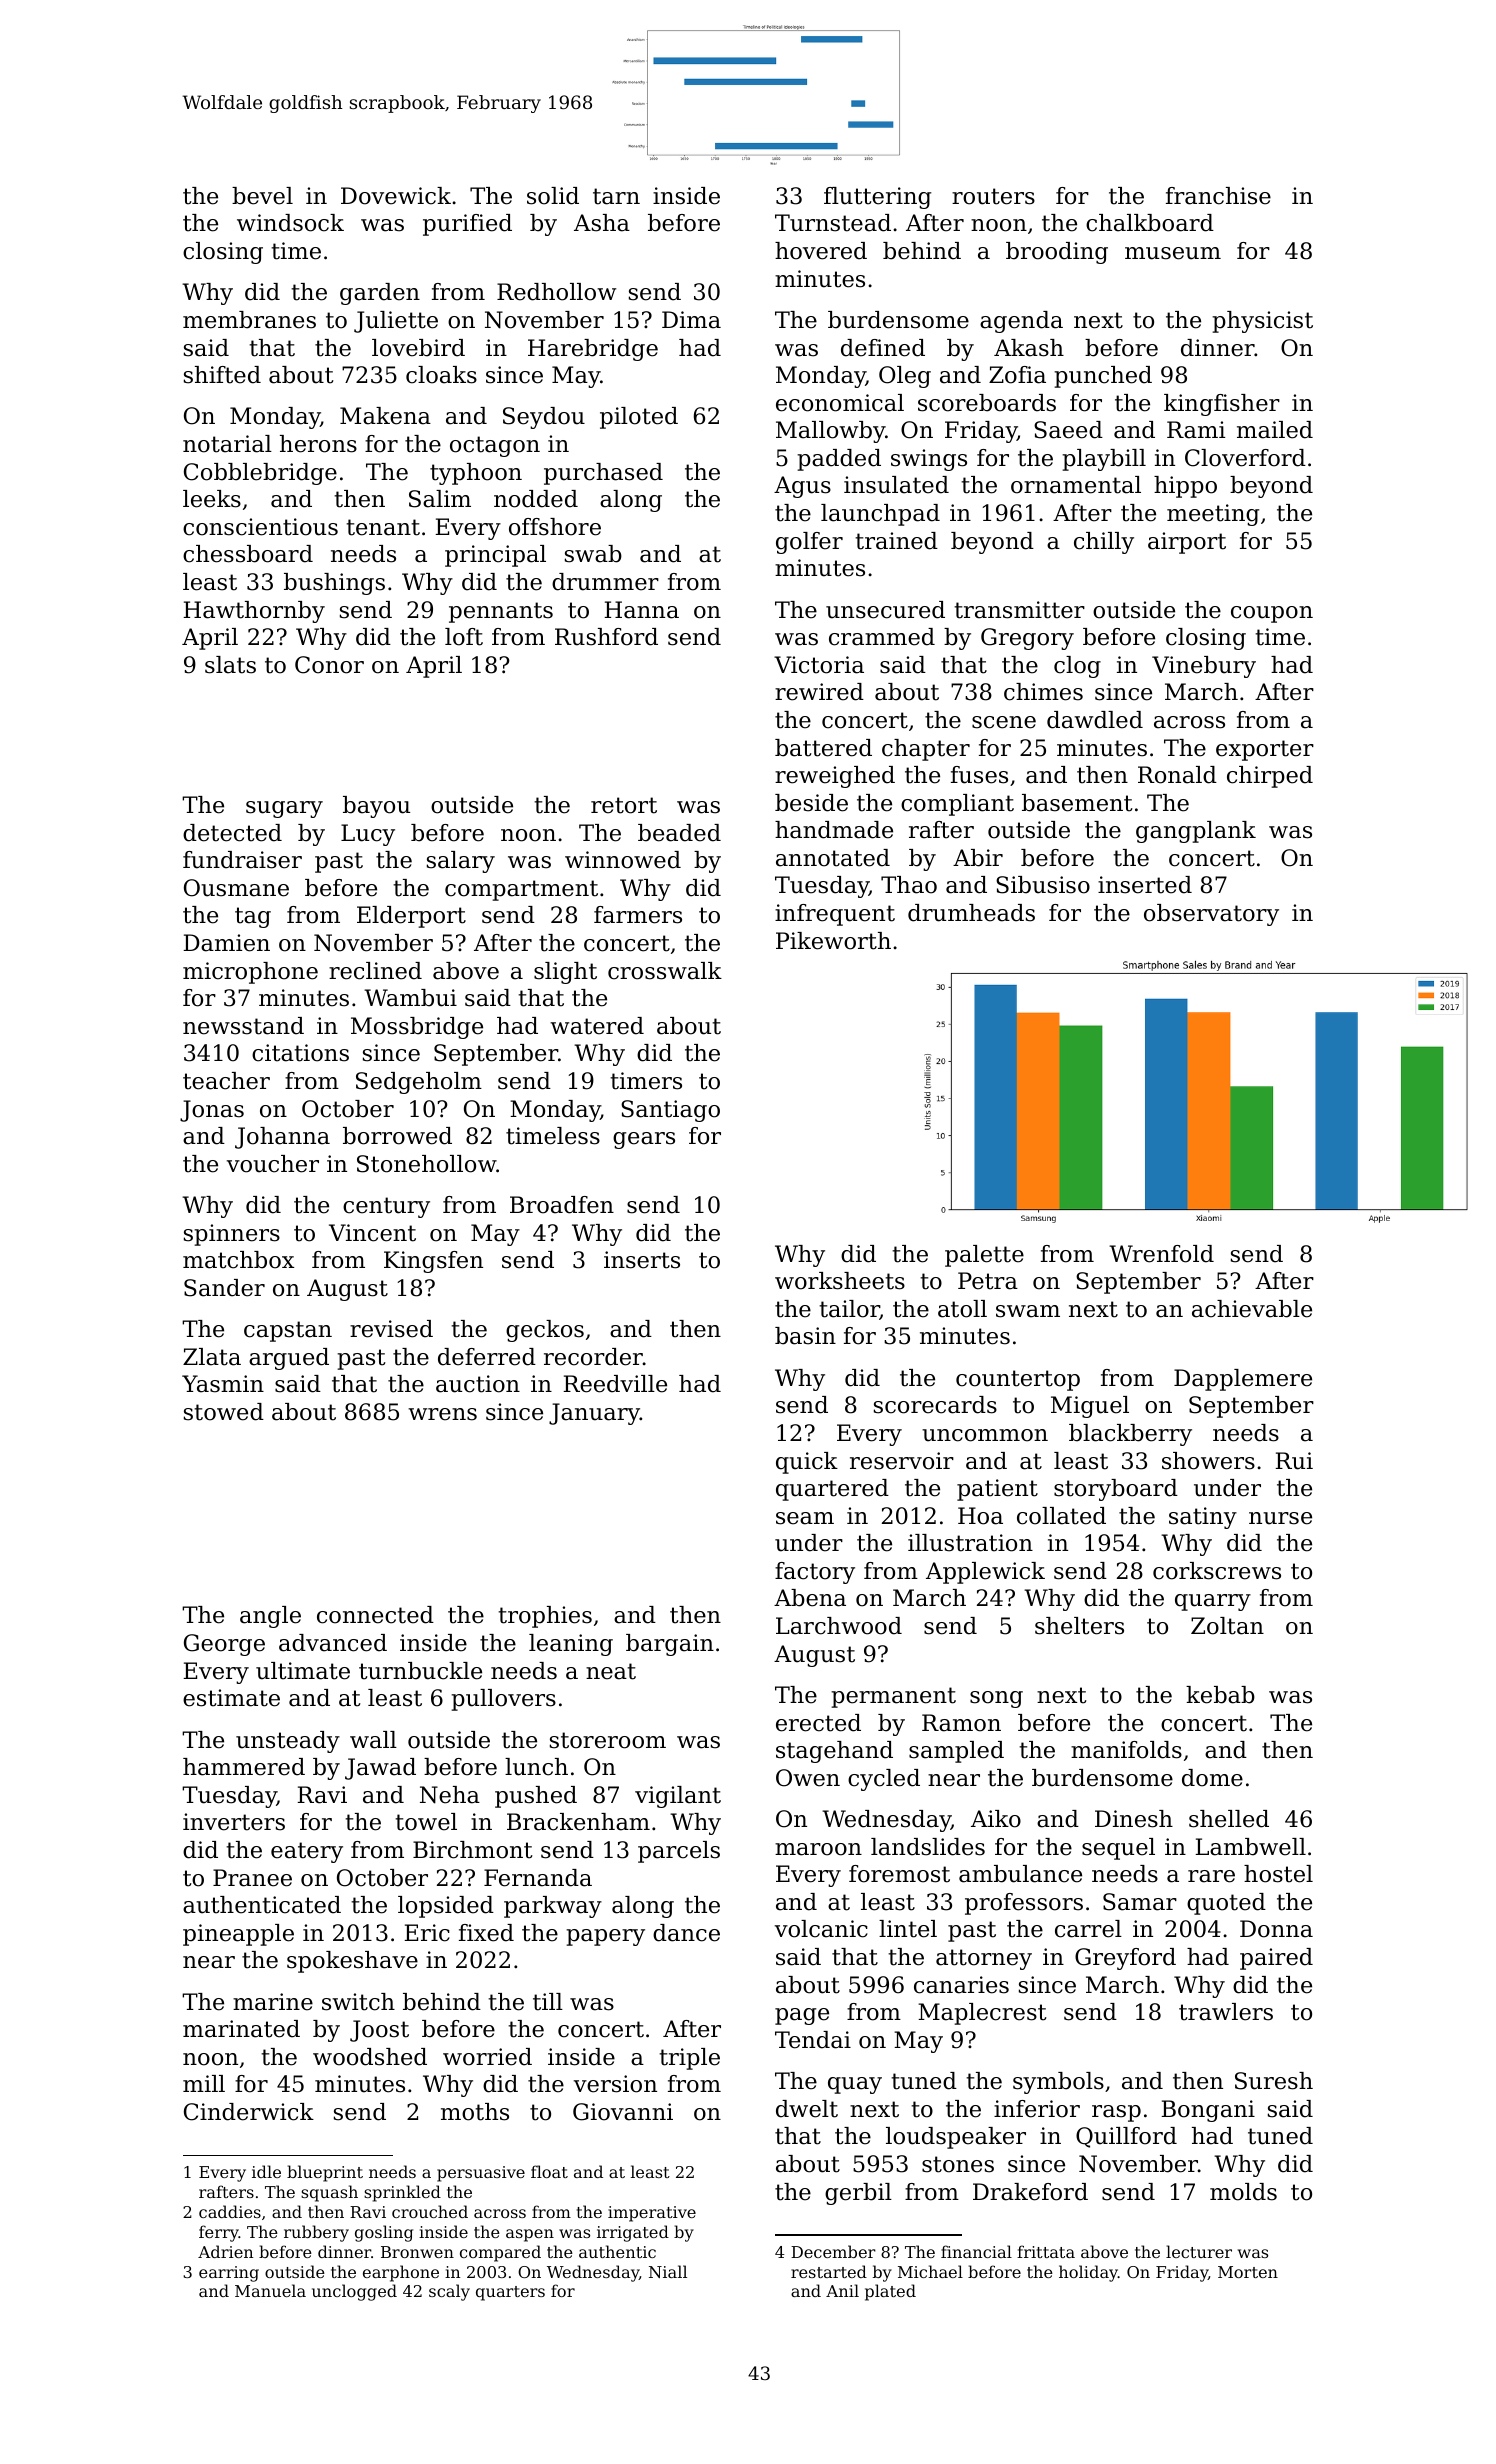 The image size is (1496, 2464). What do you see at coordinates (1196, 832) in the image?
I see `gangplank` at bounding box center [1196, 832].
